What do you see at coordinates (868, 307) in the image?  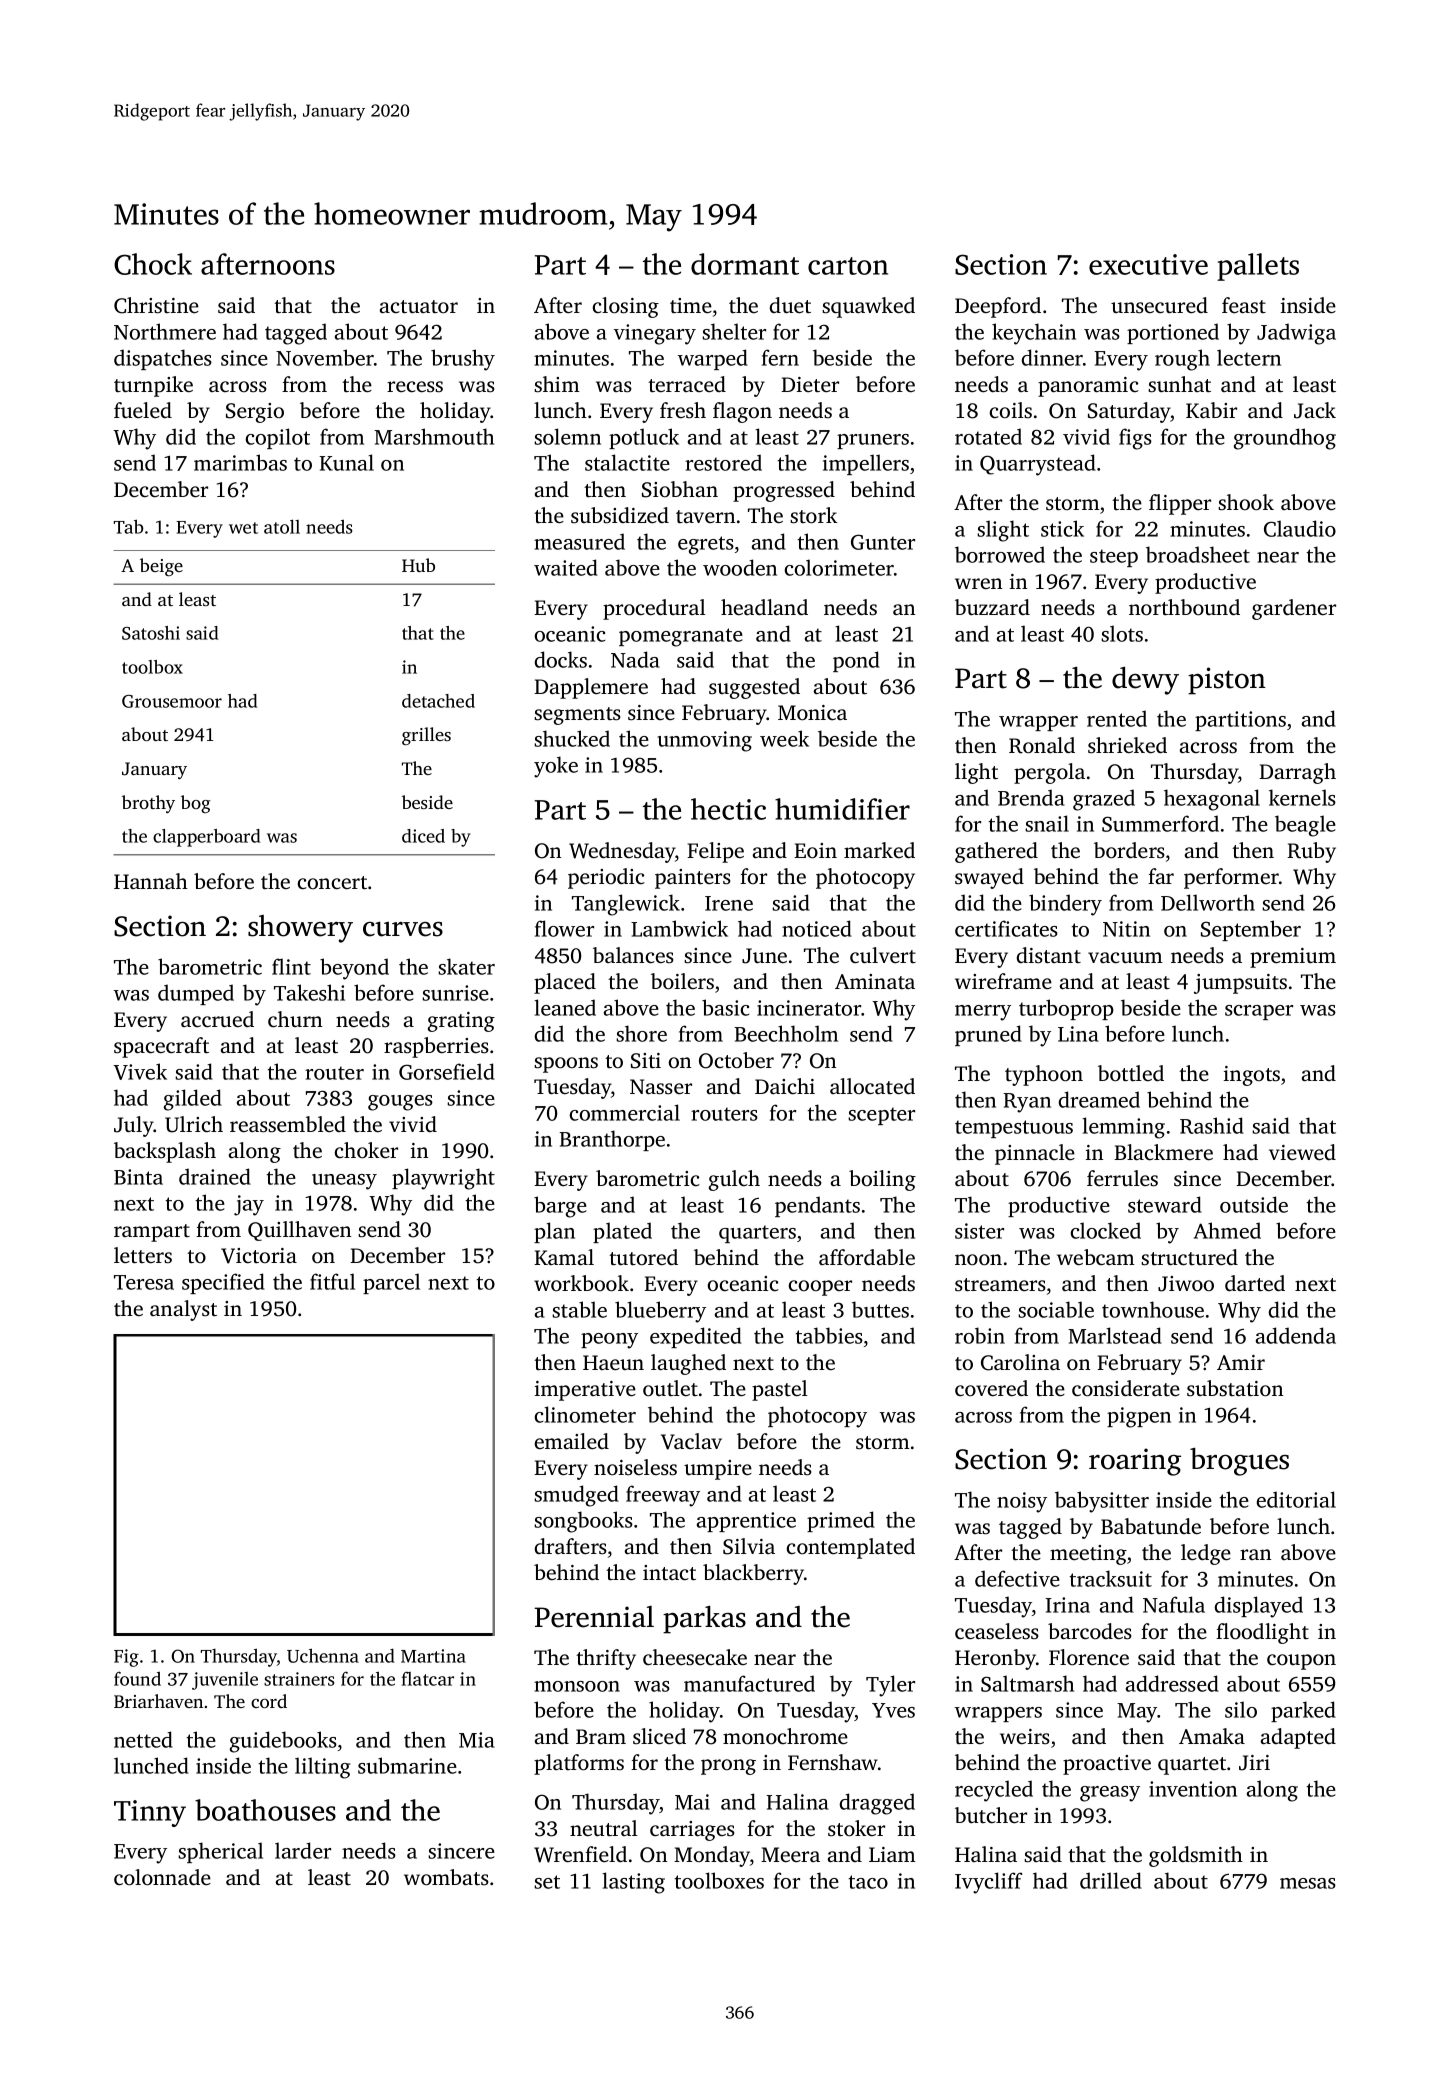 I see `squawked` at bounding box center [868, 307].
